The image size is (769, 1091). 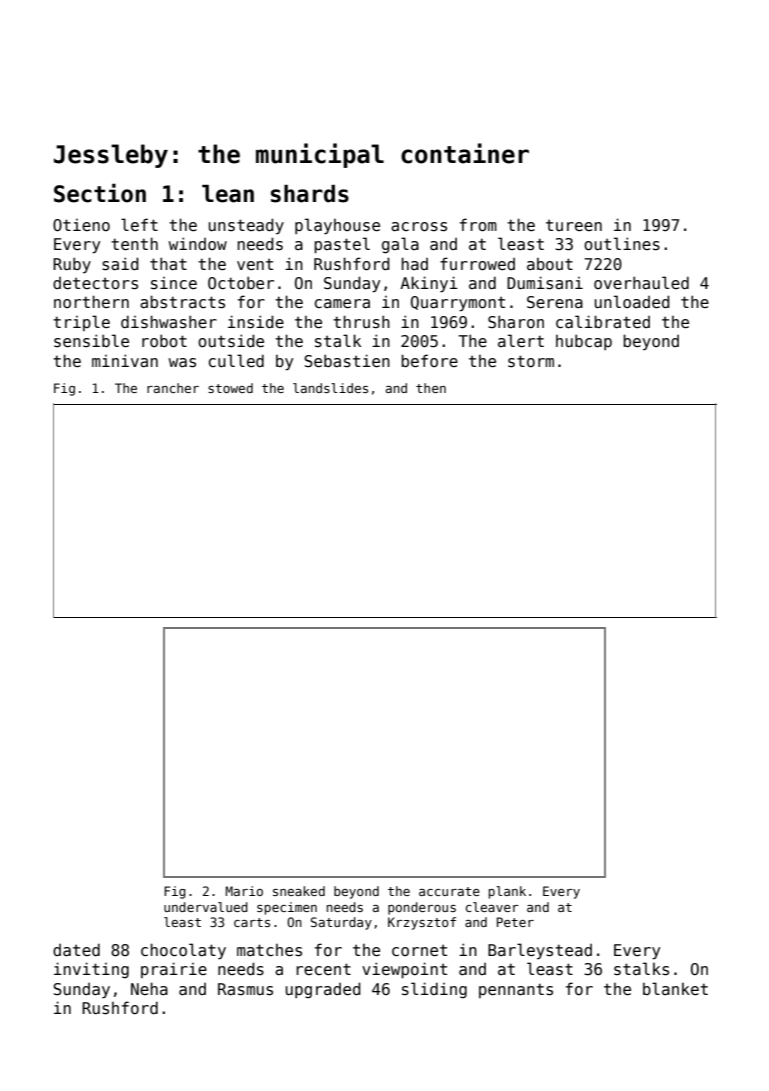 What do you see at coordinates (91, 970) in the document?
I see `inviting` at bounding box center [91, 970].
